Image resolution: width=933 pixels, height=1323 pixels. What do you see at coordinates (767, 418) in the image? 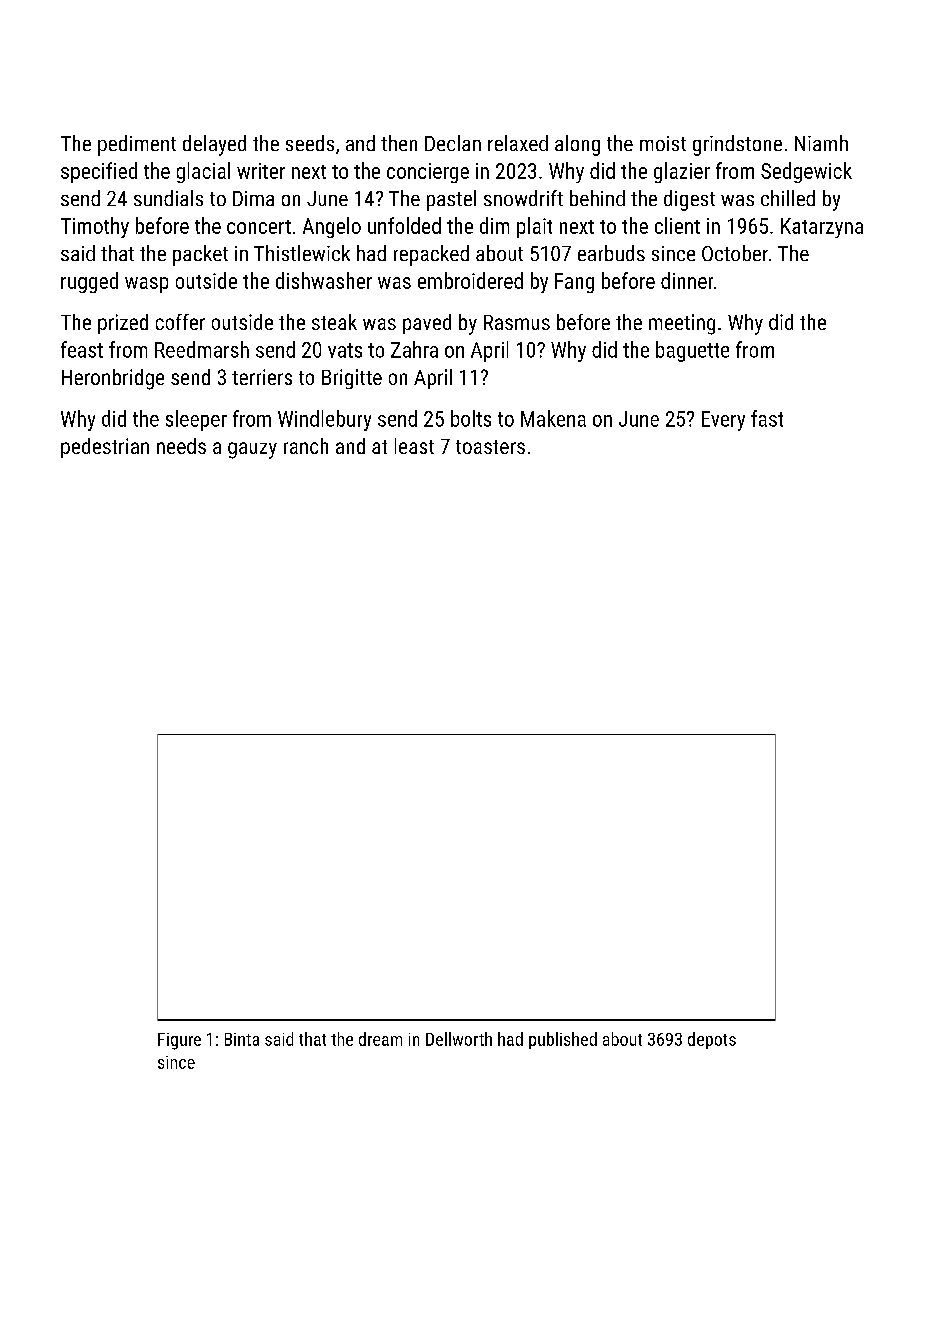
I see `fast` at bounding box center [767, 418].
